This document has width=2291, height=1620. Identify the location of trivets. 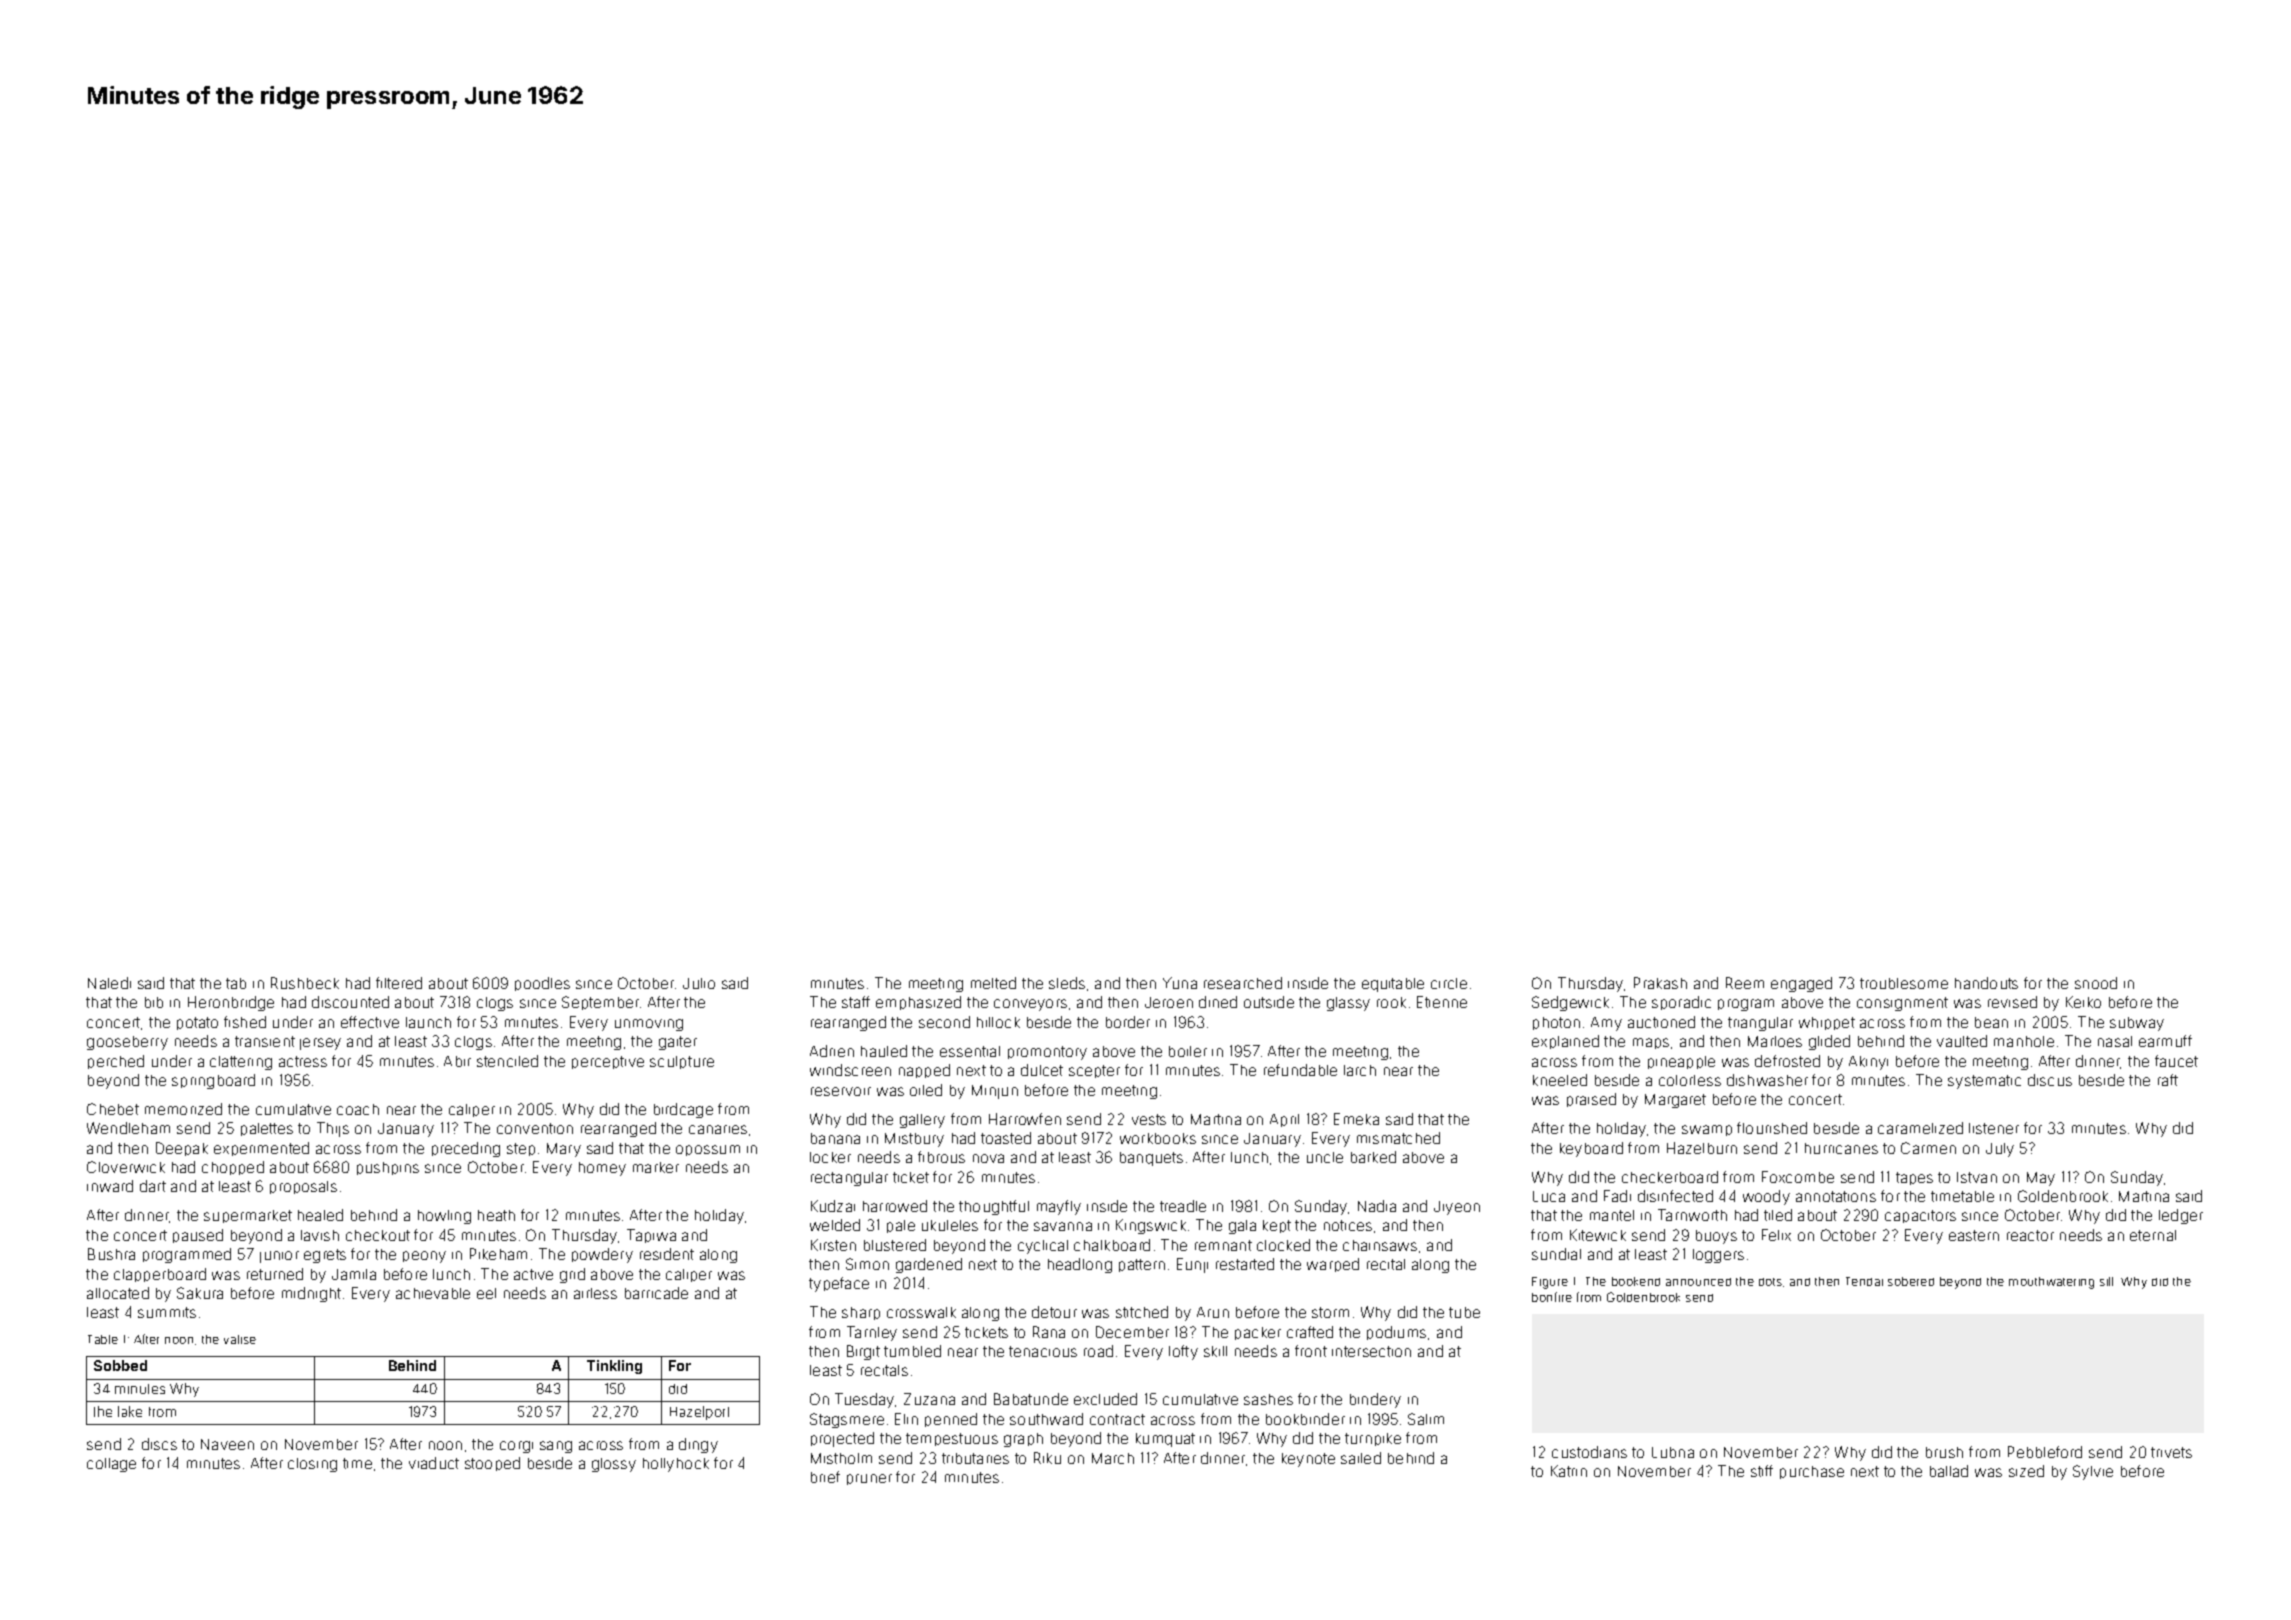
(2171, 1452).
